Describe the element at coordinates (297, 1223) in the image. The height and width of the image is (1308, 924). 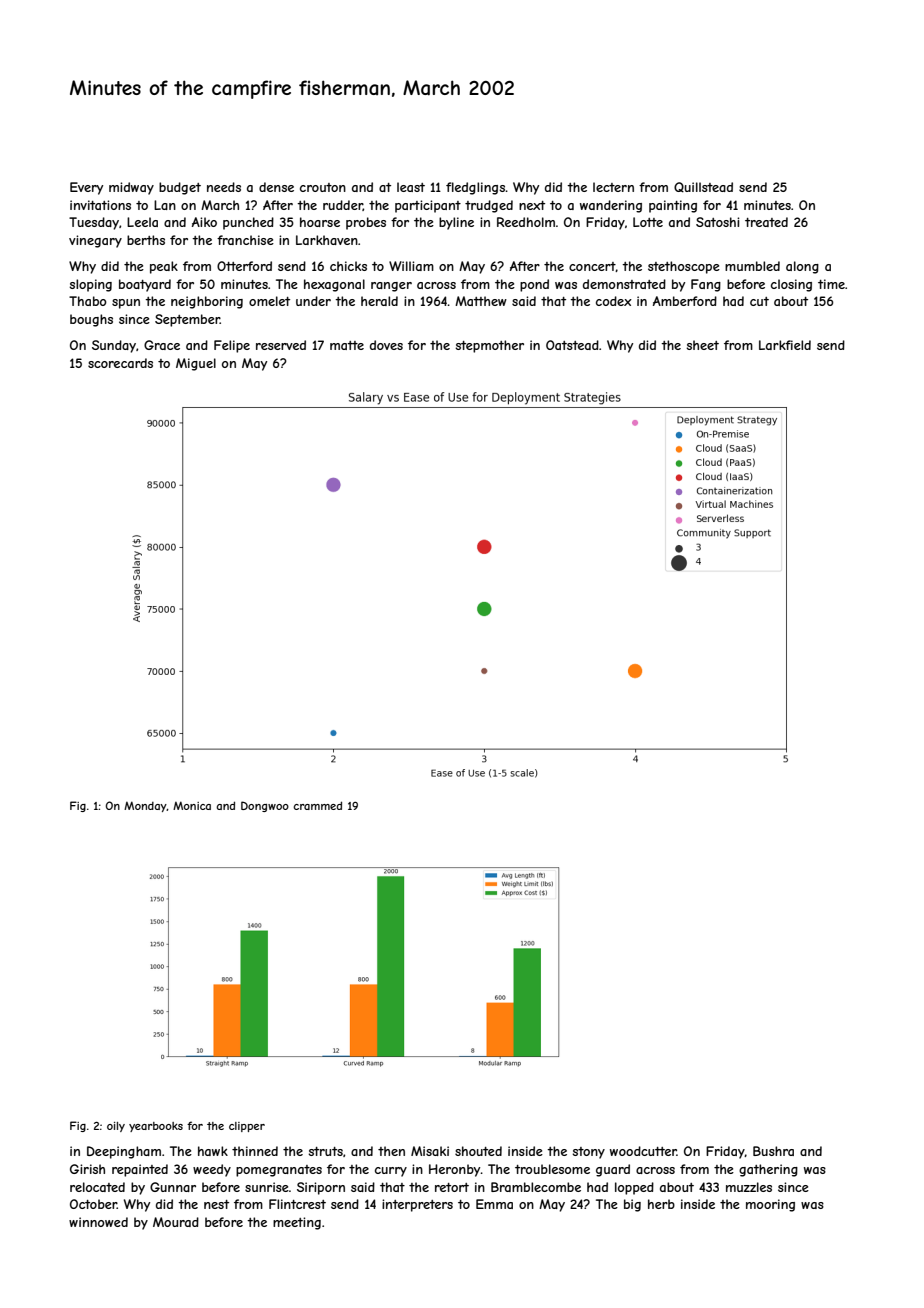
I see `meeting` at that location.
